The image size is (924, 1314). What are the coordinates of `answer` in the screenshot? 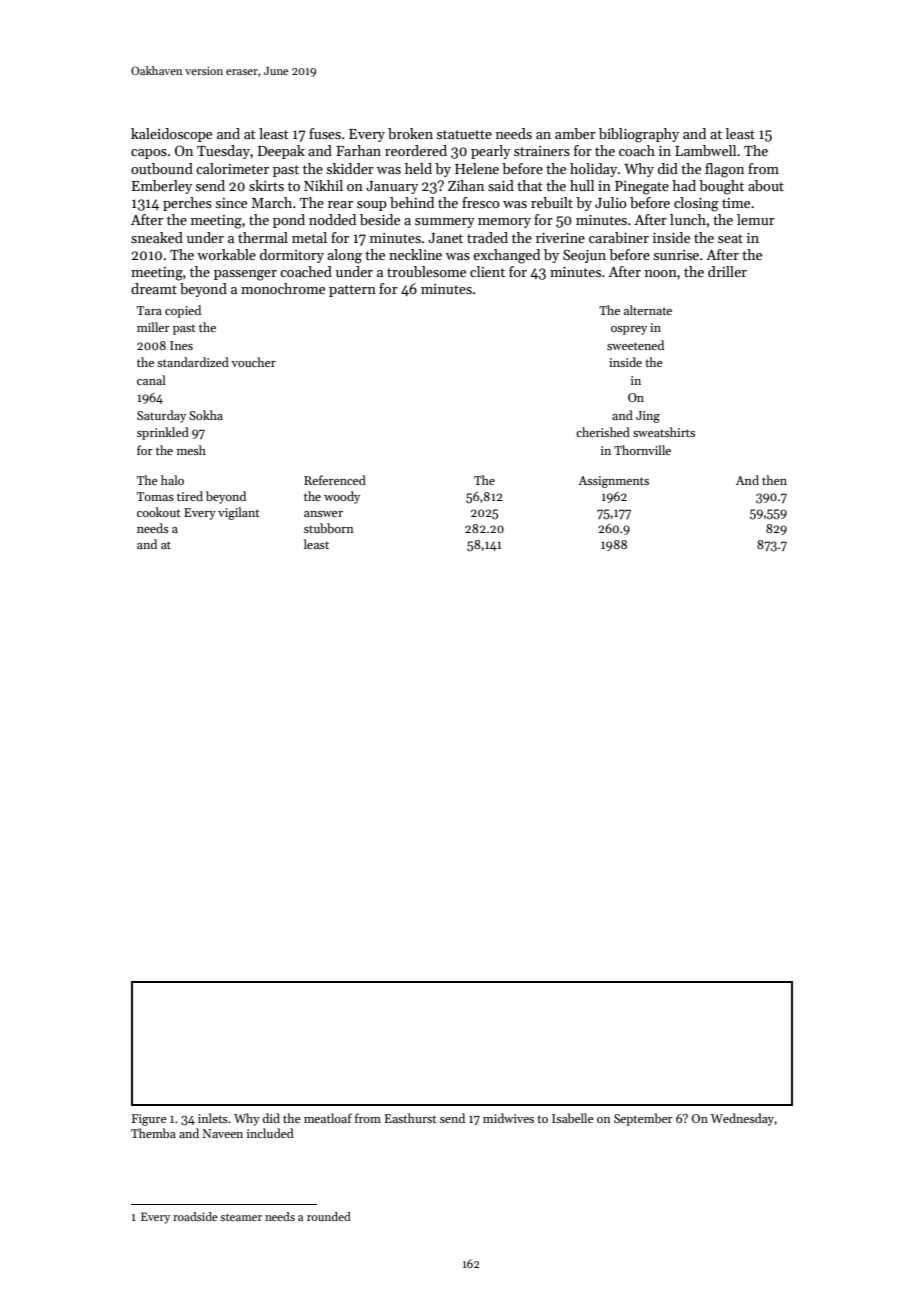 It's located at (323, 514).
